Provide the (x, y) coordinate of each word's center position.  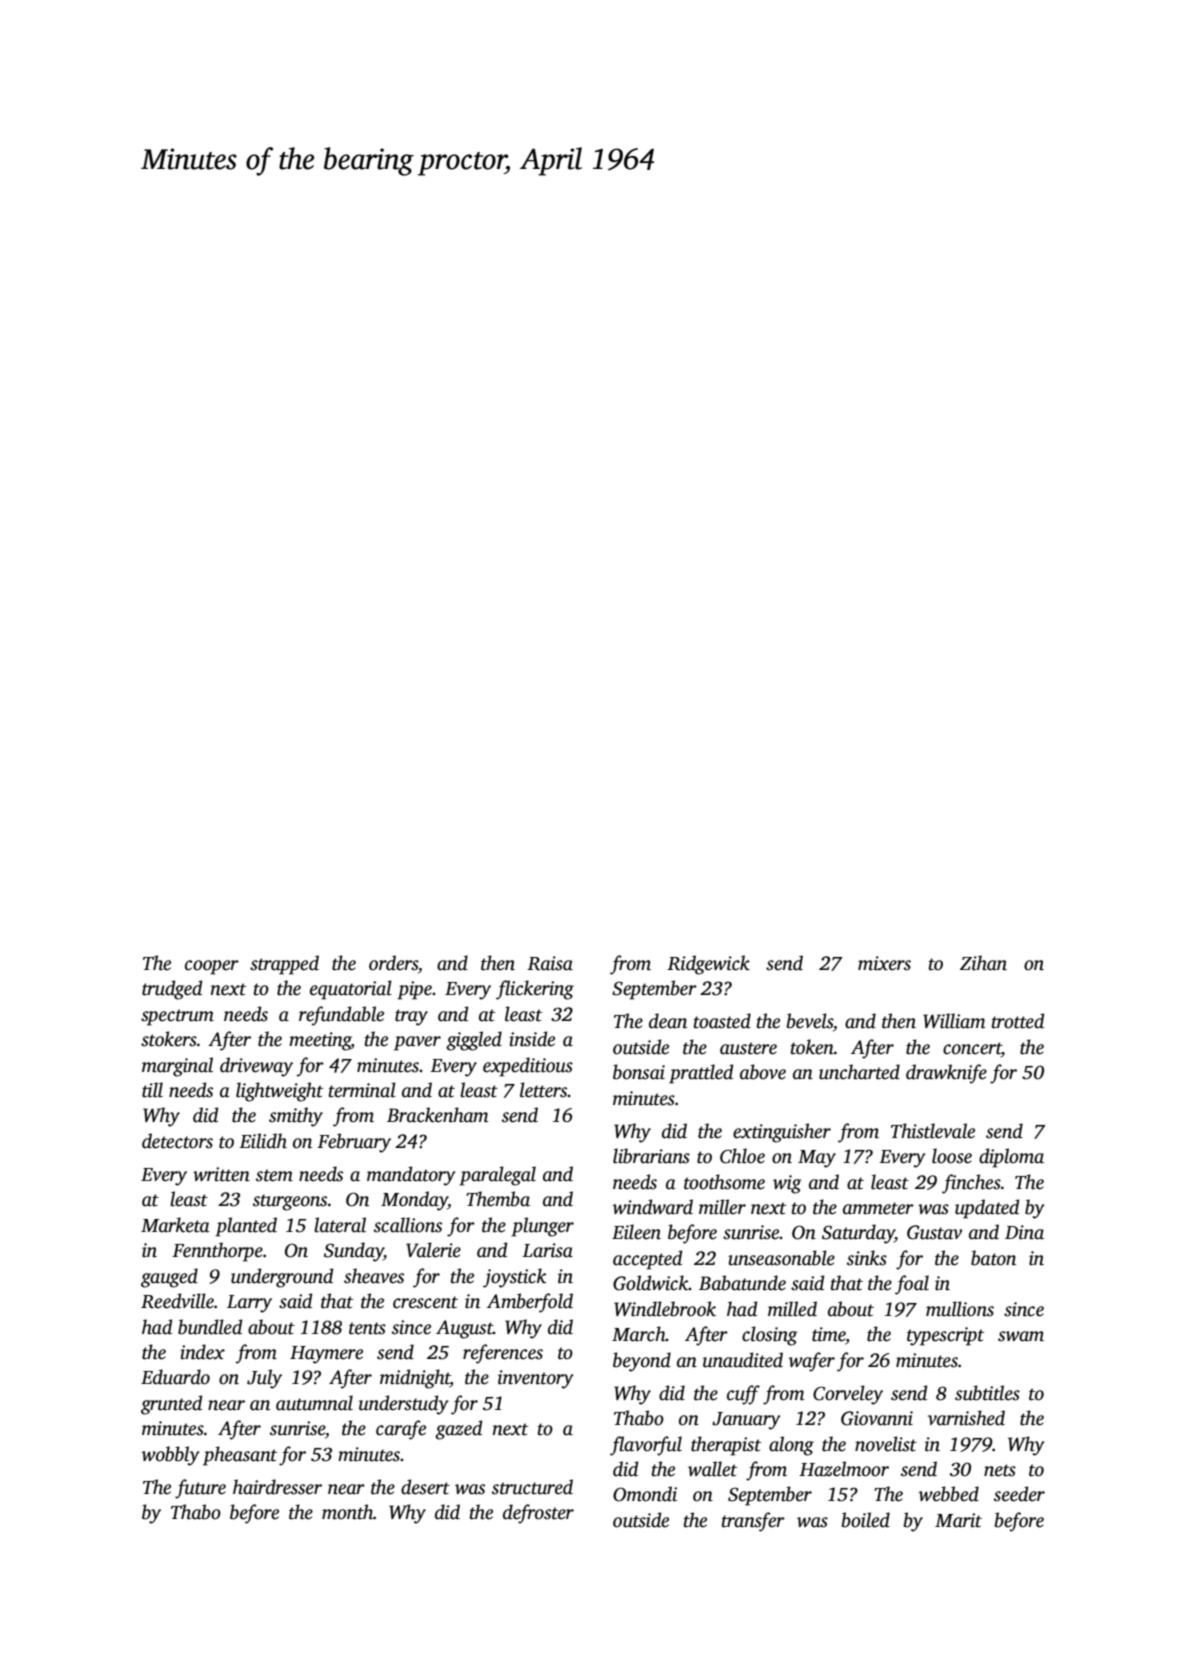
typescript (945, 1336)
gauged (169, 1278)
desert (425, 1487)
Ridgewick (708, 965)
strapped (284, 965)
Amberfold (530, 1303)
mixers (884, 963)
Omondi (645, 1494)
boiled (866, 1520)
